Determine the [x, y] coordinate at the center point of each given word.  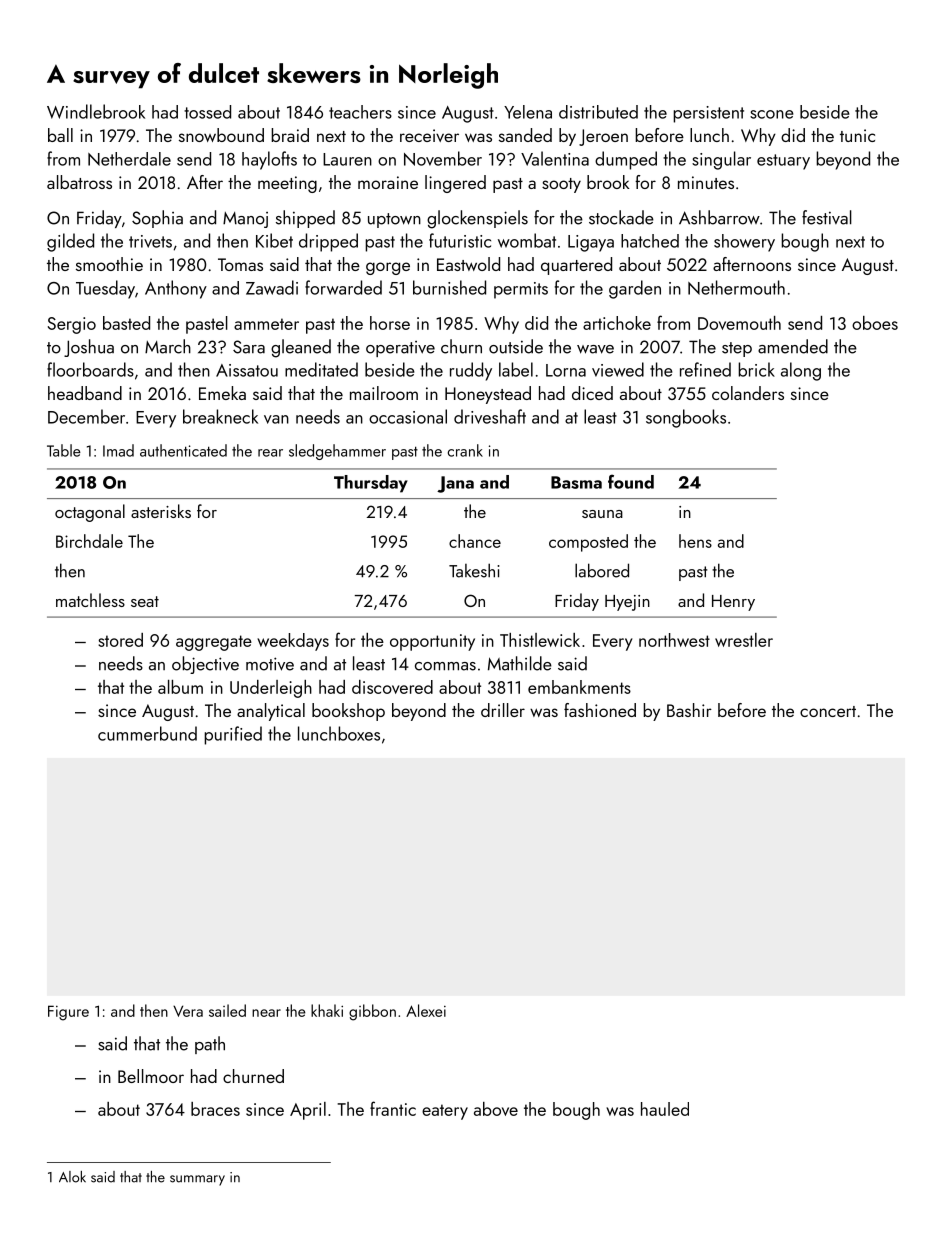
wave [595, 349]
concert [828, 711]
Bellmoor [151, 1076]
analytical [271, 712]
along [801, 371]
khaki [327, 1010]
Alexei [426, 1010]
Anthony [176, 289]
